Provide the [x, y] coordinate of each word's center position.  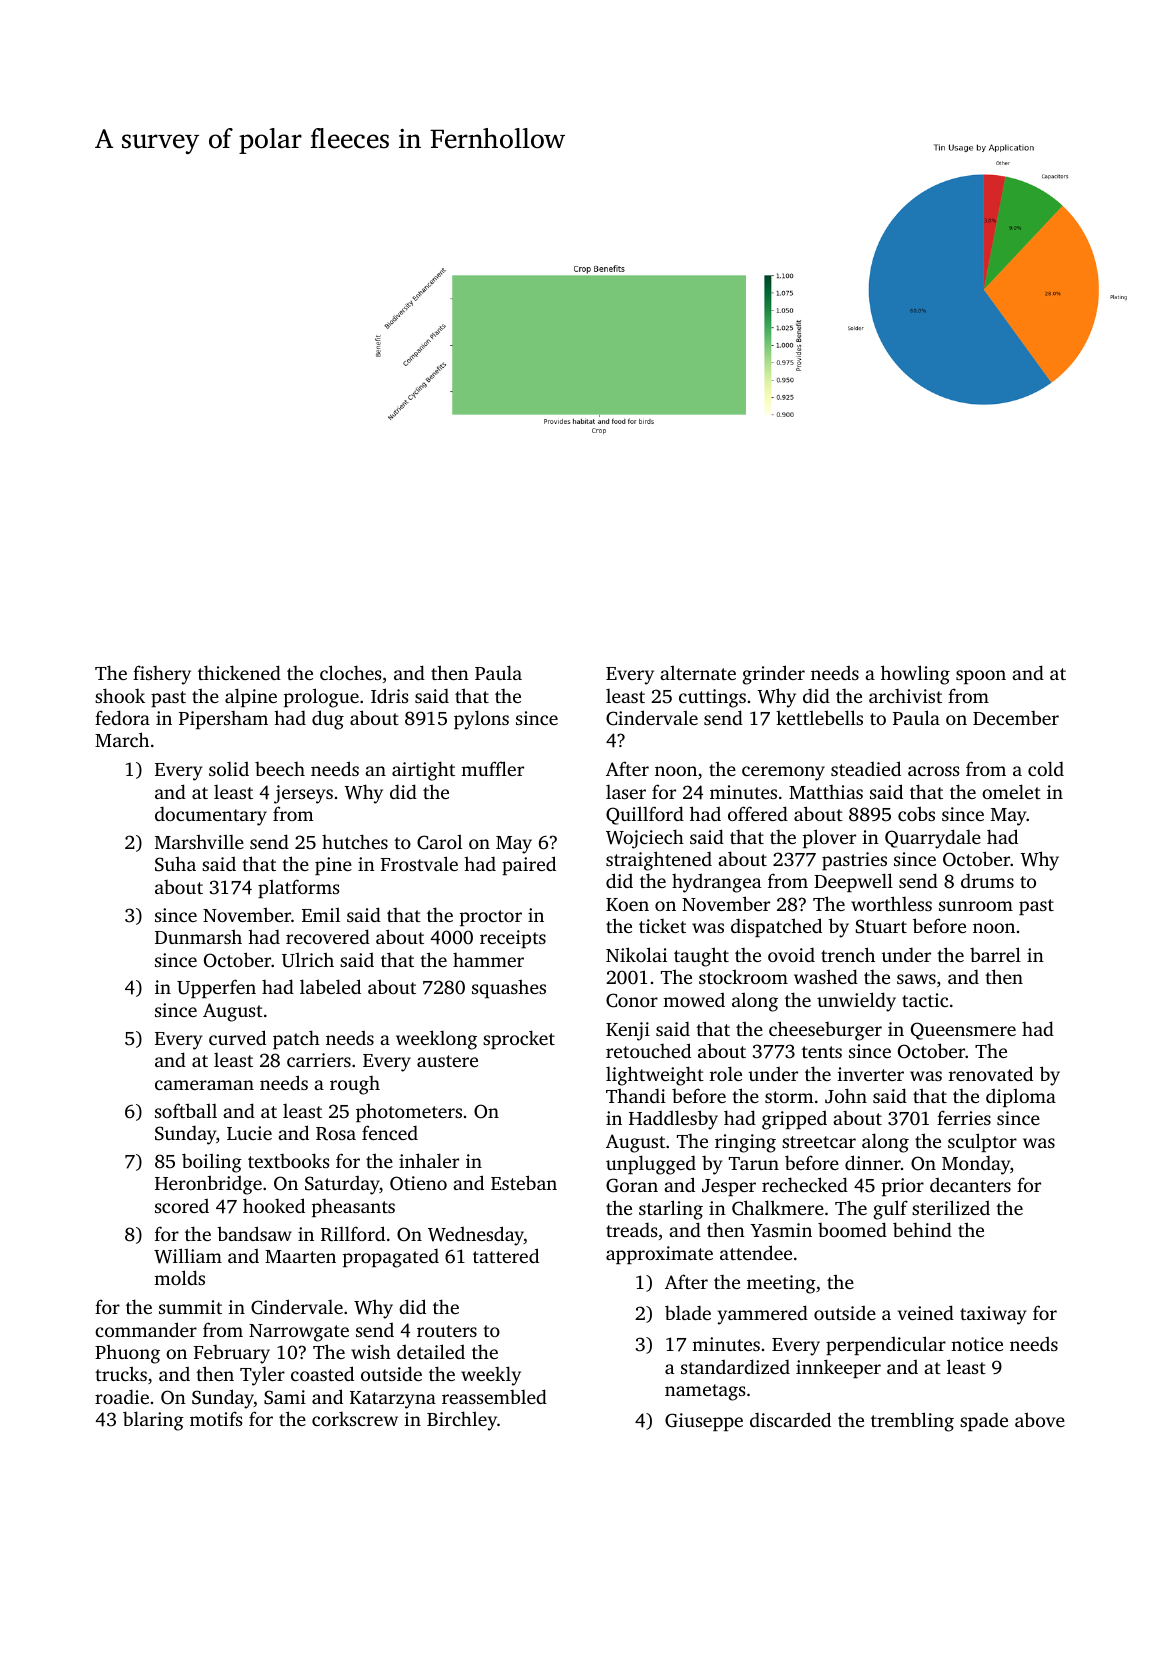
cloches [350, 672]
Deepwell [853, 882]
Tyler [262, 1376]
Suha [175, 864]
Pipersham [223, 720]
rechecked [805, 1184]
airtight [423, 771]
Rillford [353, 1234]
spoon [981, 677]
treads [631, 1229]
